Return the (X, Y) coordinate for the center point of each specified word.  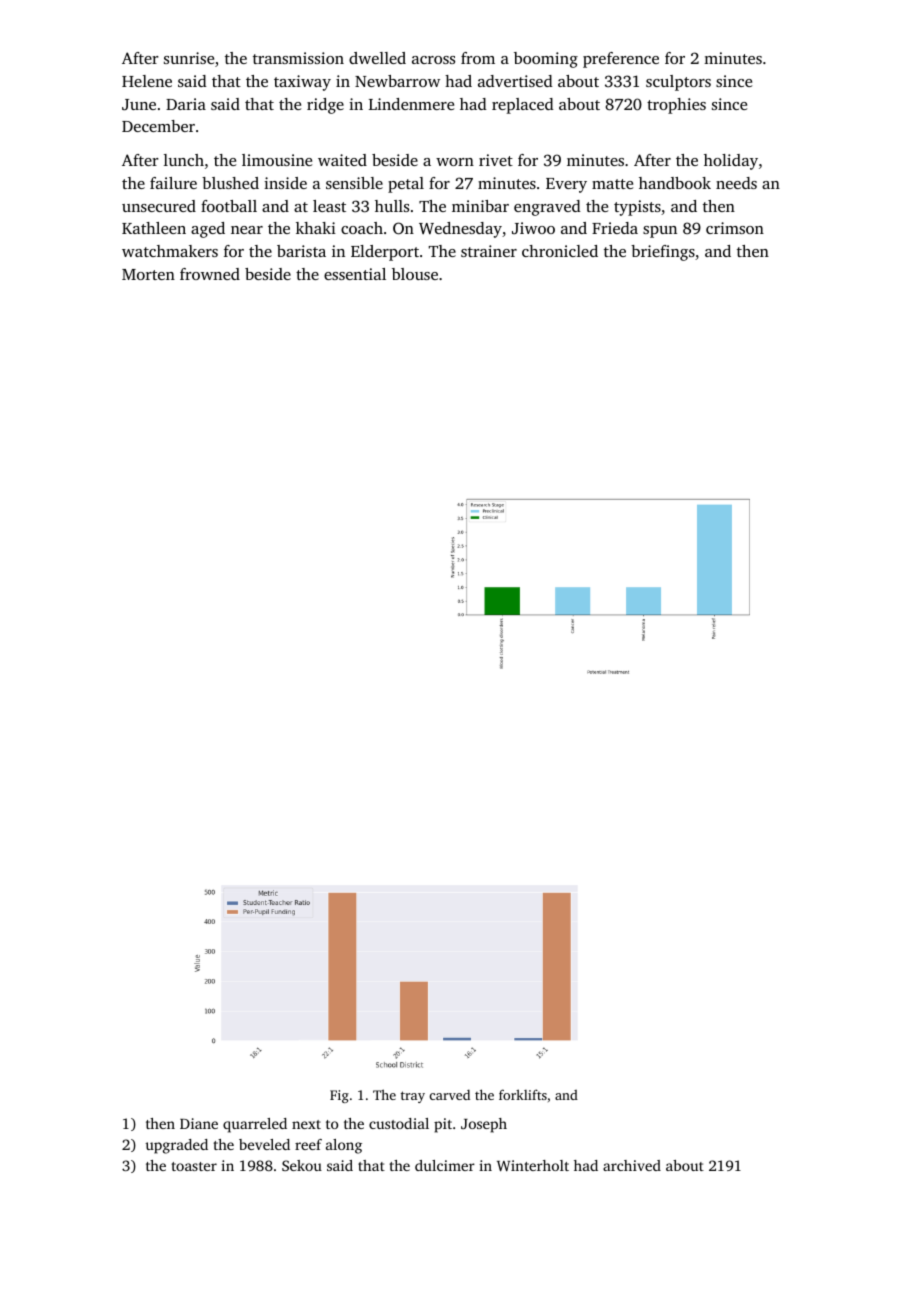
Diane (199, 1123)
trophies (676, 106)
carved (450, 1095)
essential (355, 274)
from (478, 58)
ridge (325, 106)
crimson (735, 228)
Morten (148, 274)
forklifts (523, 1094)
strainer (489, 251)
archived (632, 1165)
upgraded (176, 1146)
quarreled (255, 1125)
